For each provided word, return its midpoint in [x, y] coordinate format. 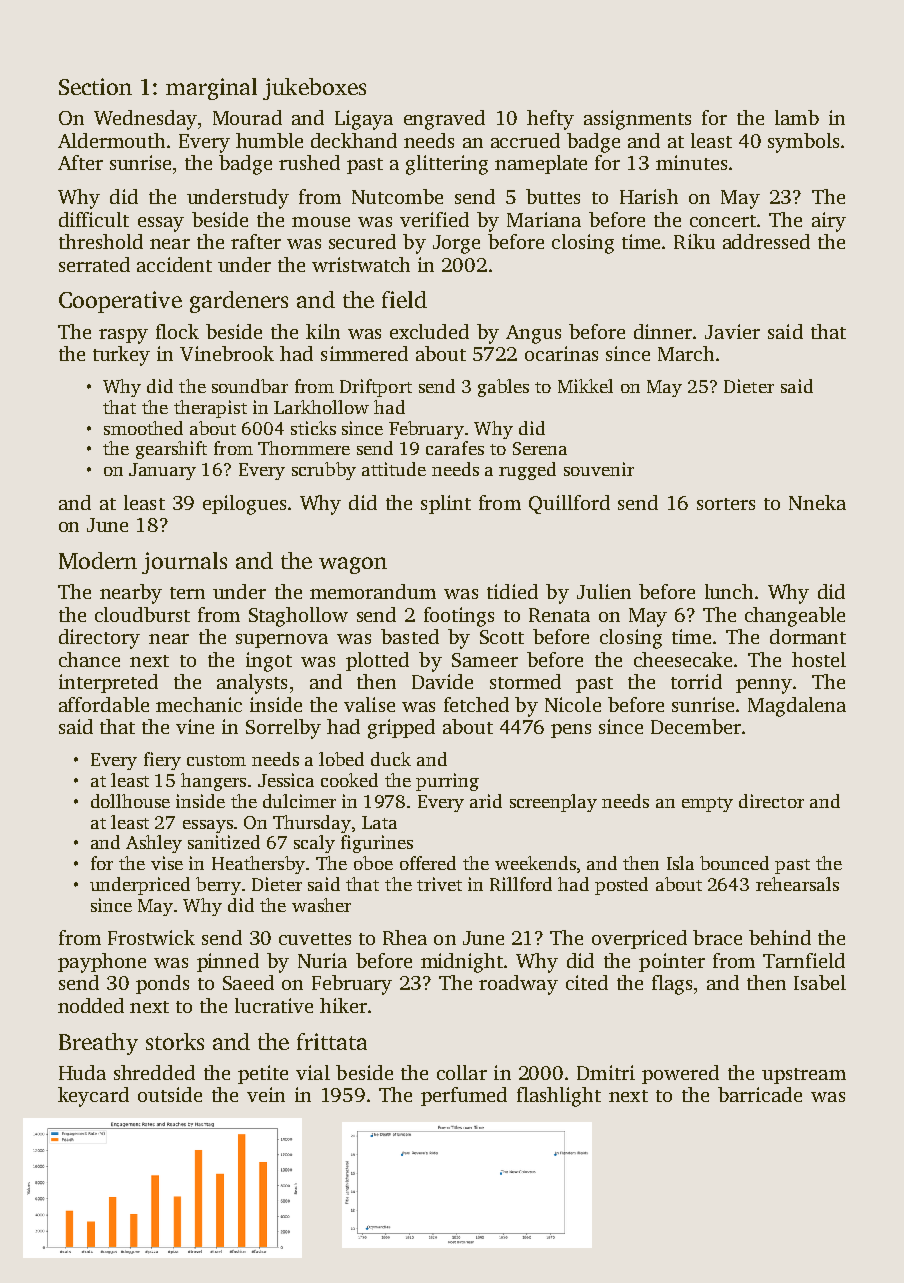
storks [175, 1041]
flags [672, 985]
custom [216, 760]
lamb [797, 117]
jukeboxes [314, 89]
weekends [535, 863]
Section [95, 86]
